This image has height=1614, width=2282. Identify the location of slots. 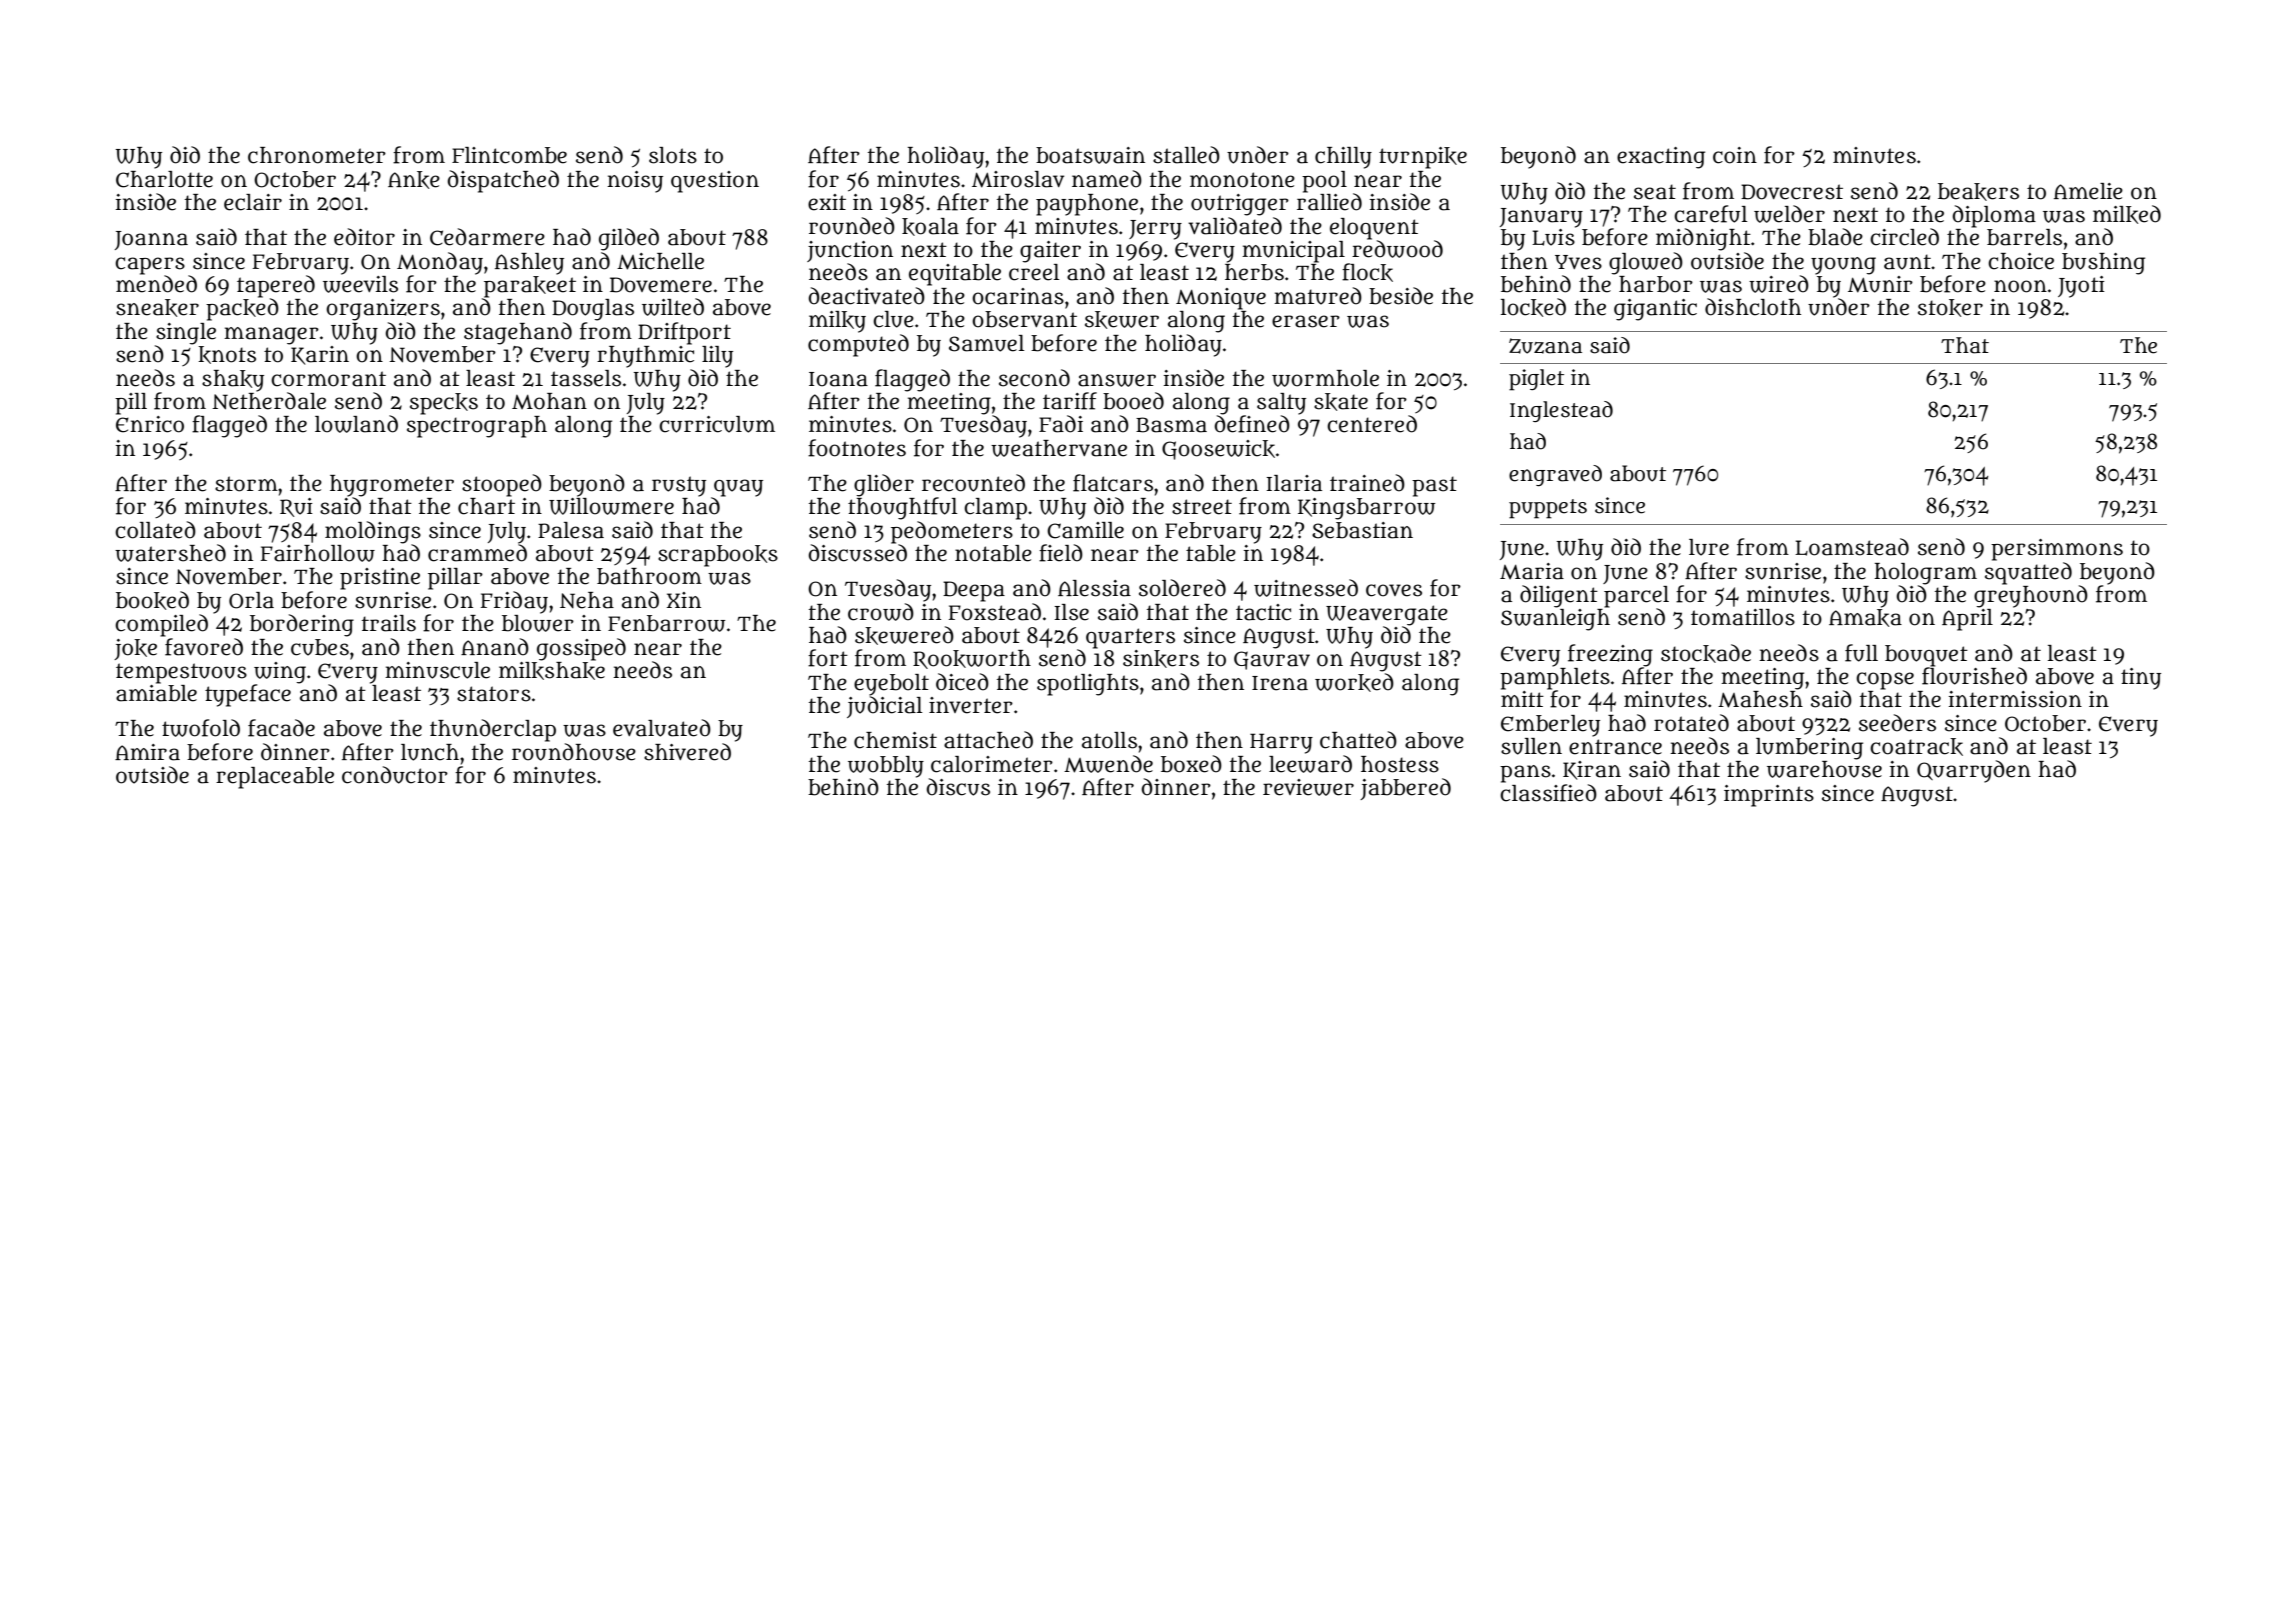
(673, 155).
